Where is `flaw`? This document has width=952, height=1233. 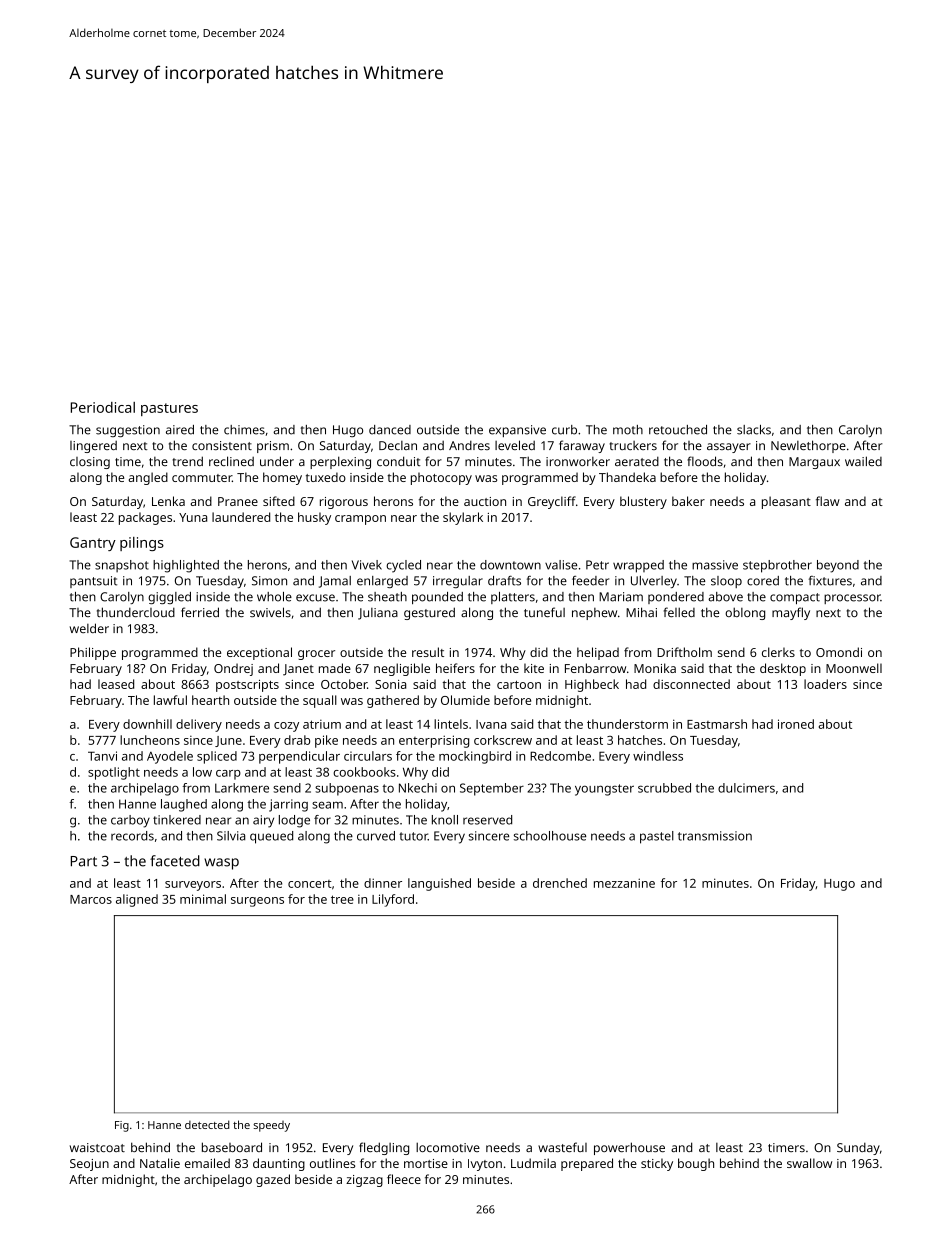
flaw is located at coordinates (828, 501).
